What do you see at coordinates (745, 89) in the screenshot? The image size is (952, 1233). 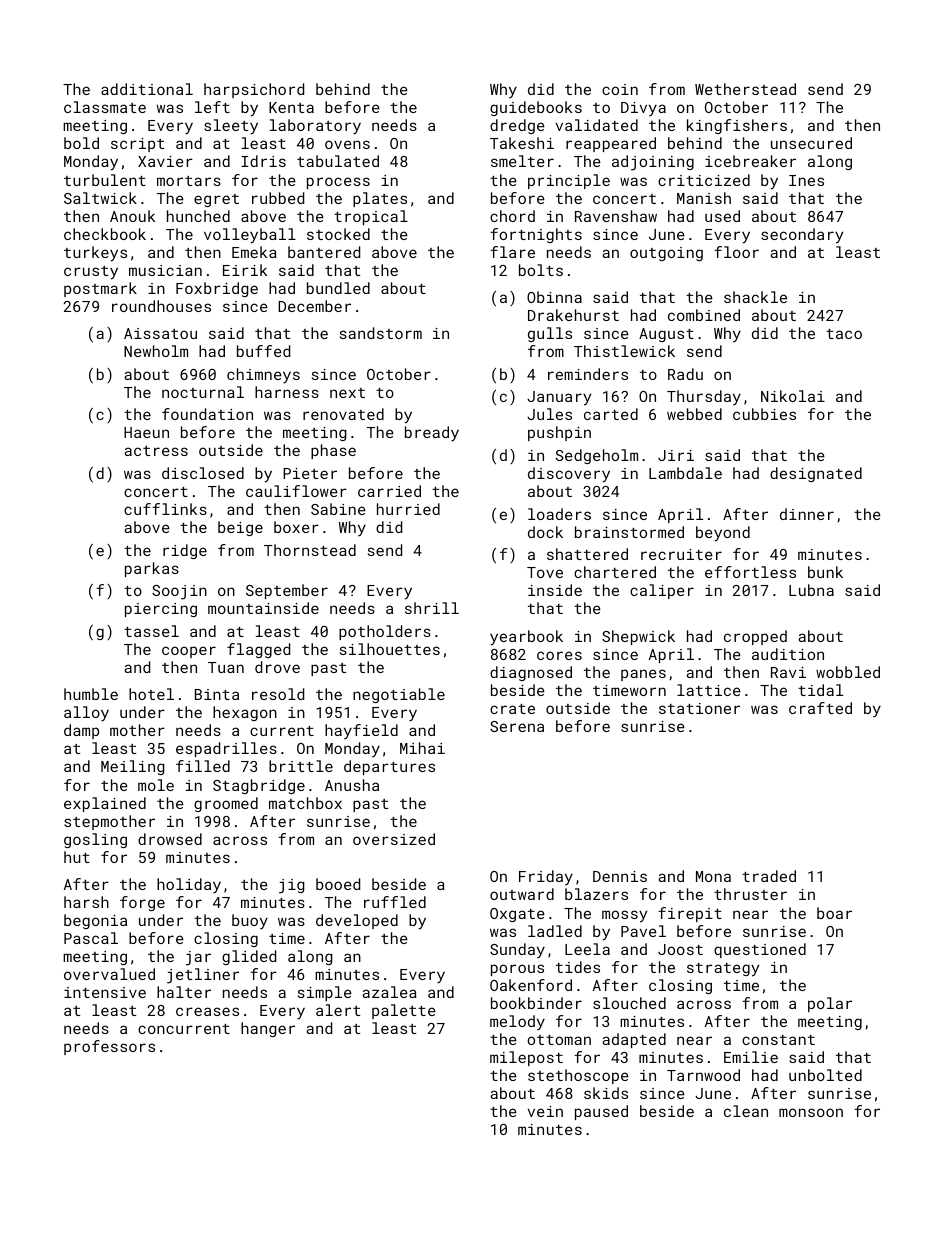 I see `Wetherstead` at bounding box center [745, 89].
